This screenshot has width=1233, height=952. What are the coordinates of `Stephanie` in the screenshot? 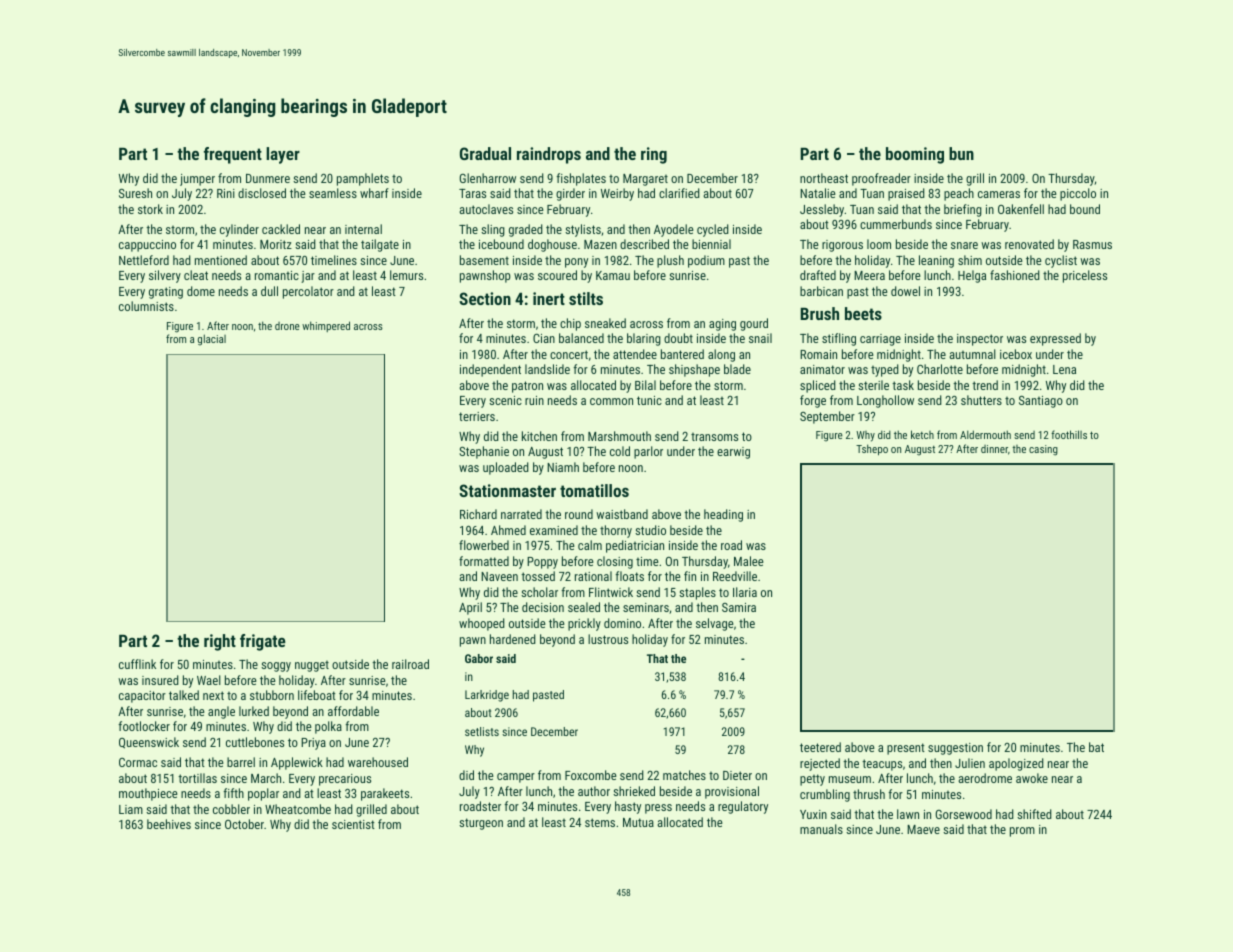 It's located at (484, 452).
